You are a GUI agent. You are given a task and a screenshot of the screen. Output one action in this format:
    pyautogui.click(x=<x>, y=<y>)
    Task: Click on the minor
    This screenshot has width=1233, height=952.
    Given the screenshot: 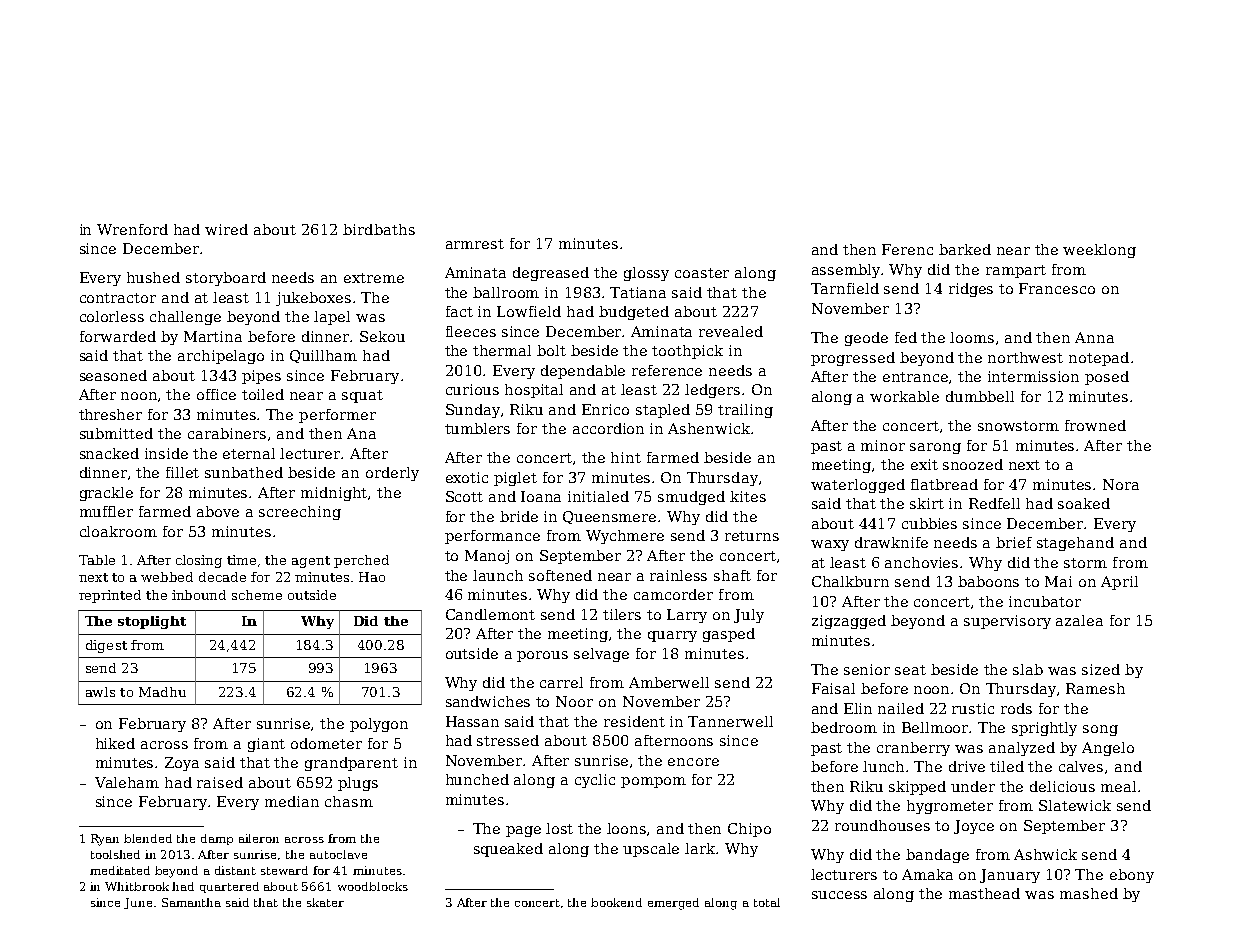 What is the action you would take?
    pyautogui.click(x=883, y=445)
